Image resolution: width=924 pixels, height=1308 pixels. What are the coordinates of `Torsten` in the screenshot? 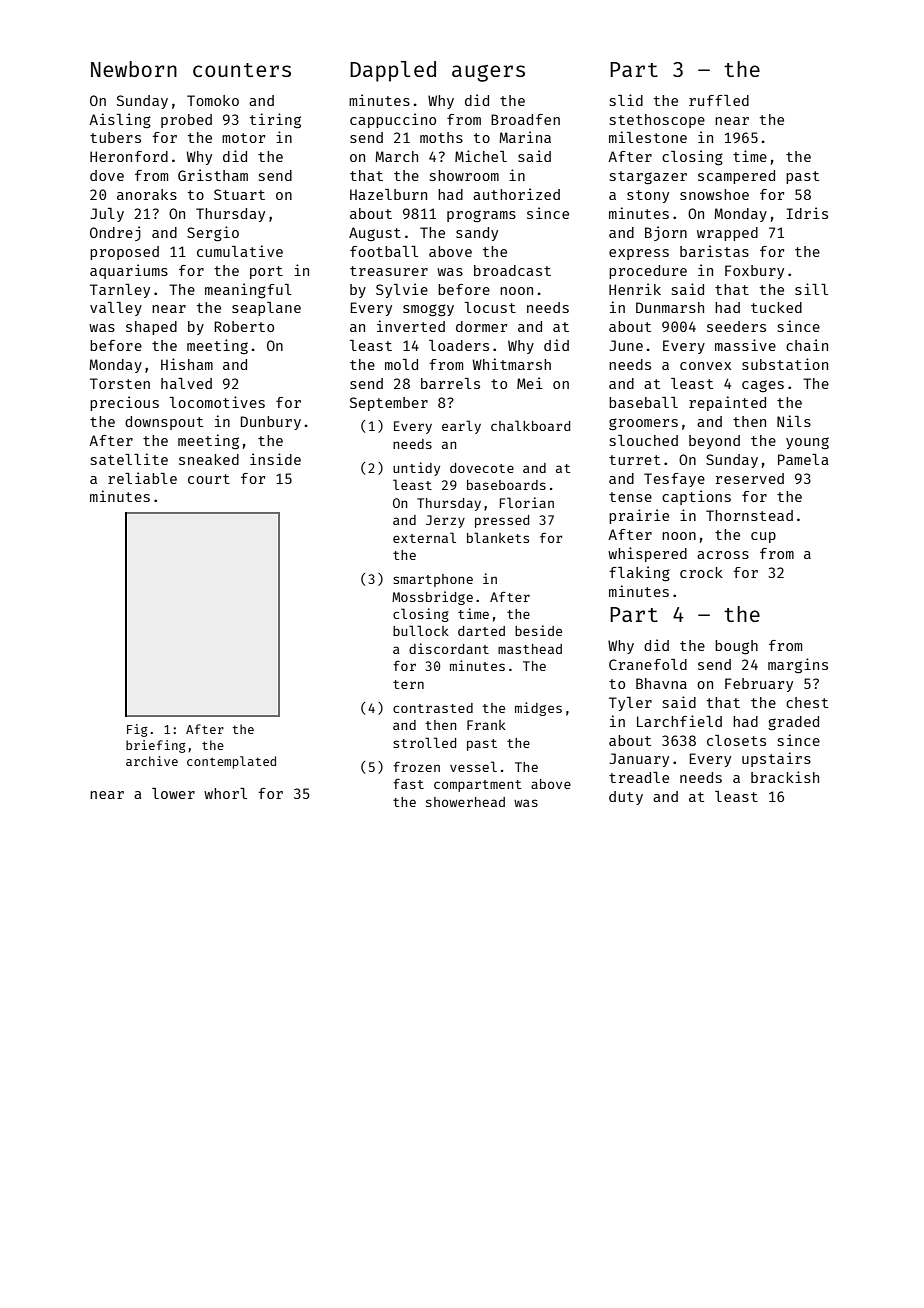 It's located at (120, 383).
